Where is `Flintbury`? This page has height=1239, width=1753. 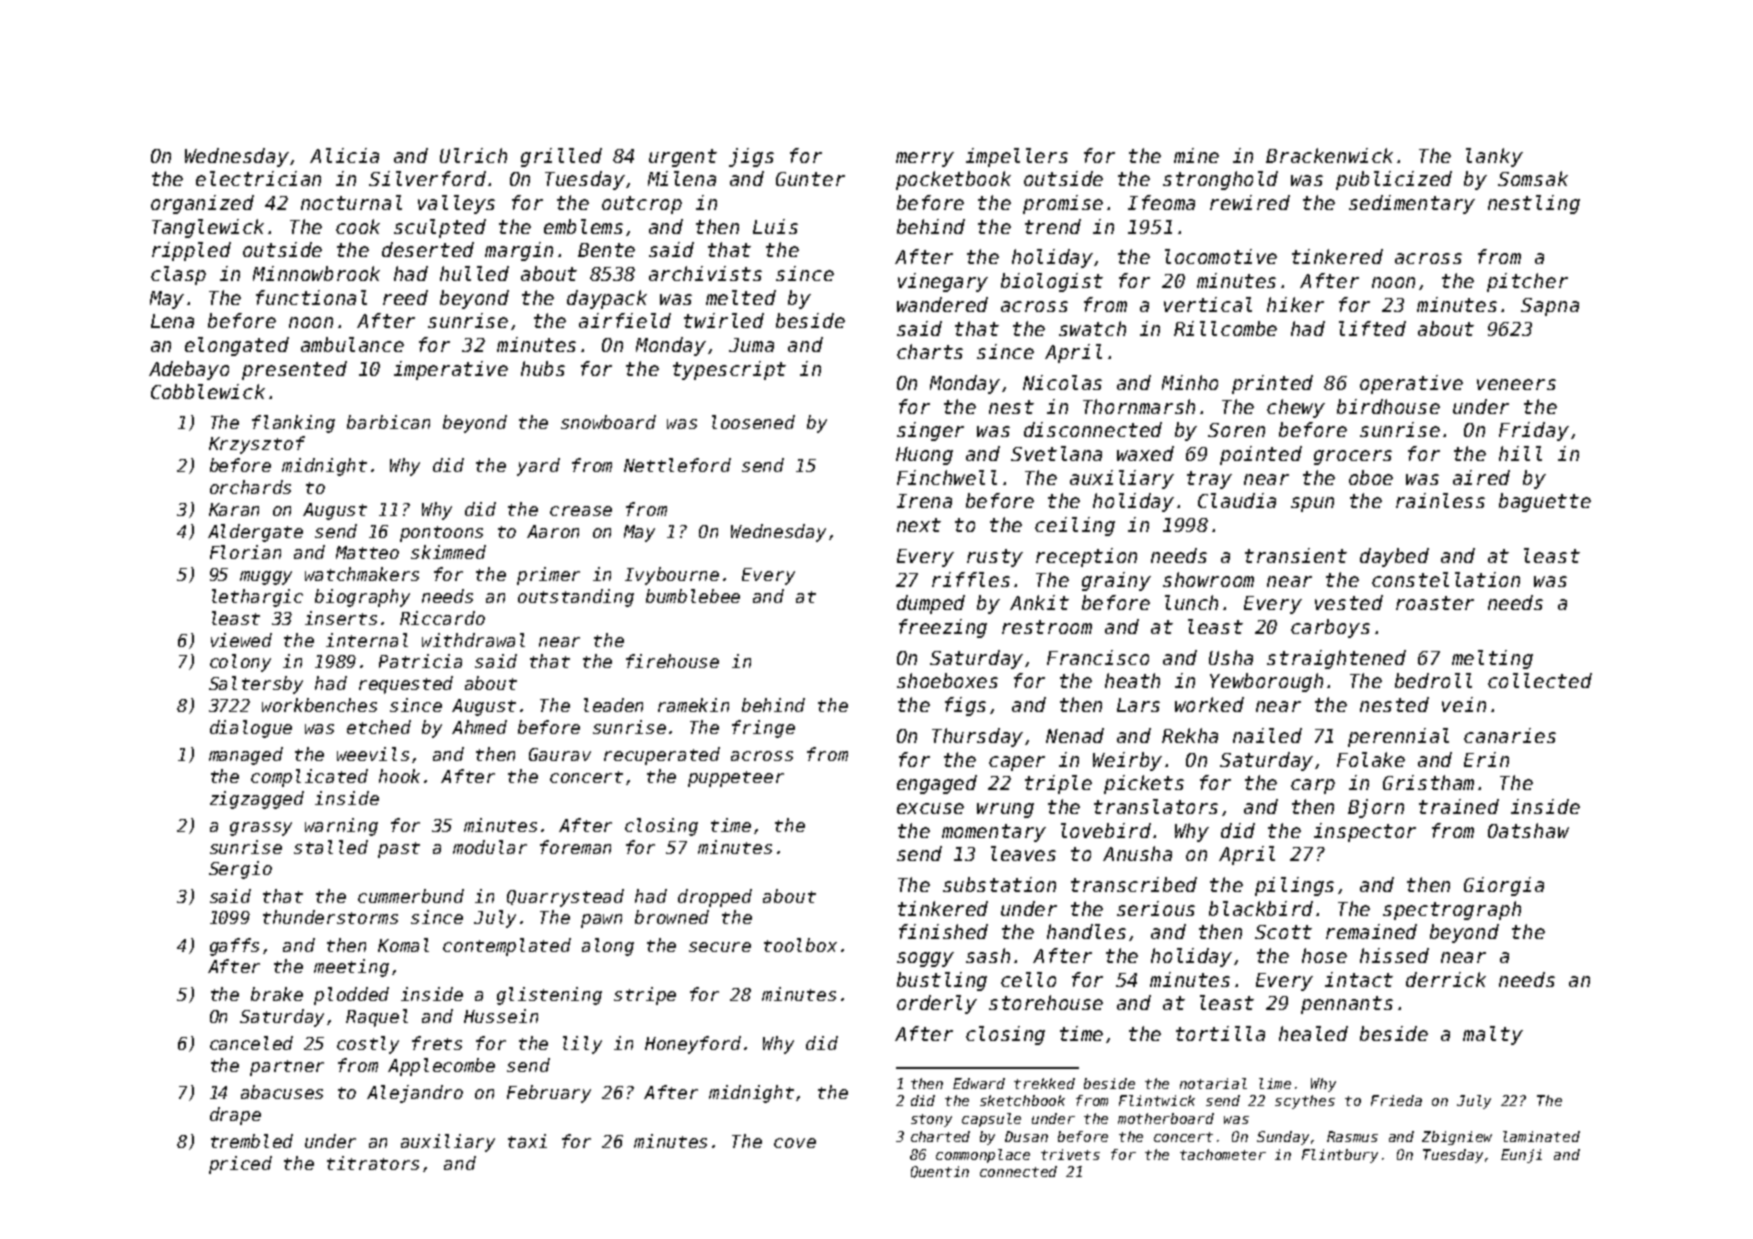
Flintbury is located at coordinates (1340, 1156).
